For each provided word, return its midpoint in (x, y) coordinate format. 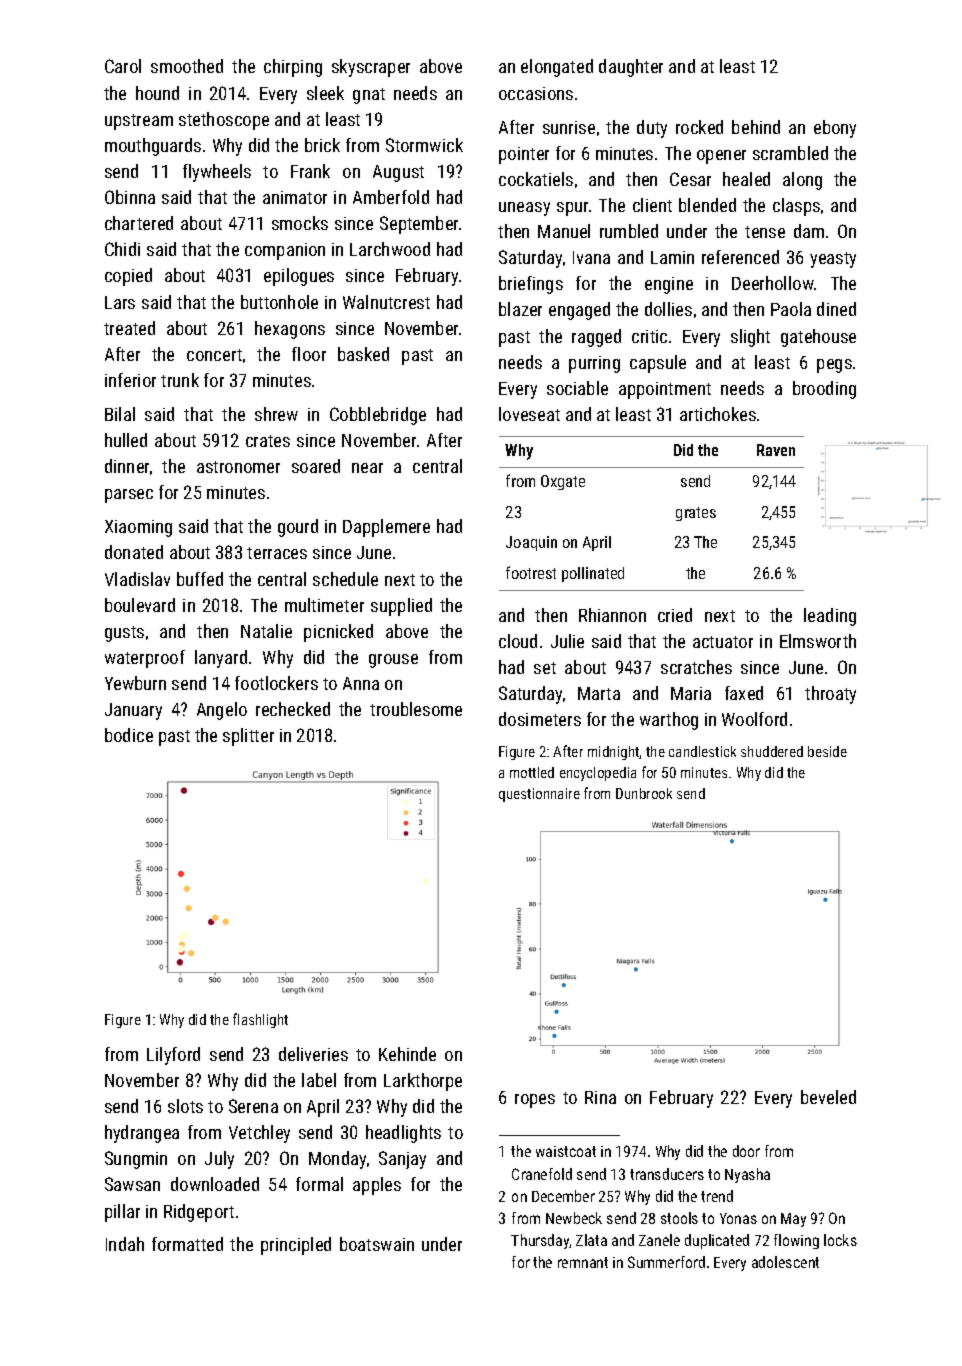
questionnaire (539, 795)
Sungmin (136, 1160)
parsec (129, 496)
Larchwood (390, 249)
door (746, 1151)
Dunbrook (644, 793)
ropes (535, 1101)
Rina (600, 1097)
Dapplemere (386, 528)
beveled (828, 1097)
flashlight (260, 1020)
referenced (740, 257)
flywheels (217, 173)
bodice (129, 735)
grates (696, 514)
